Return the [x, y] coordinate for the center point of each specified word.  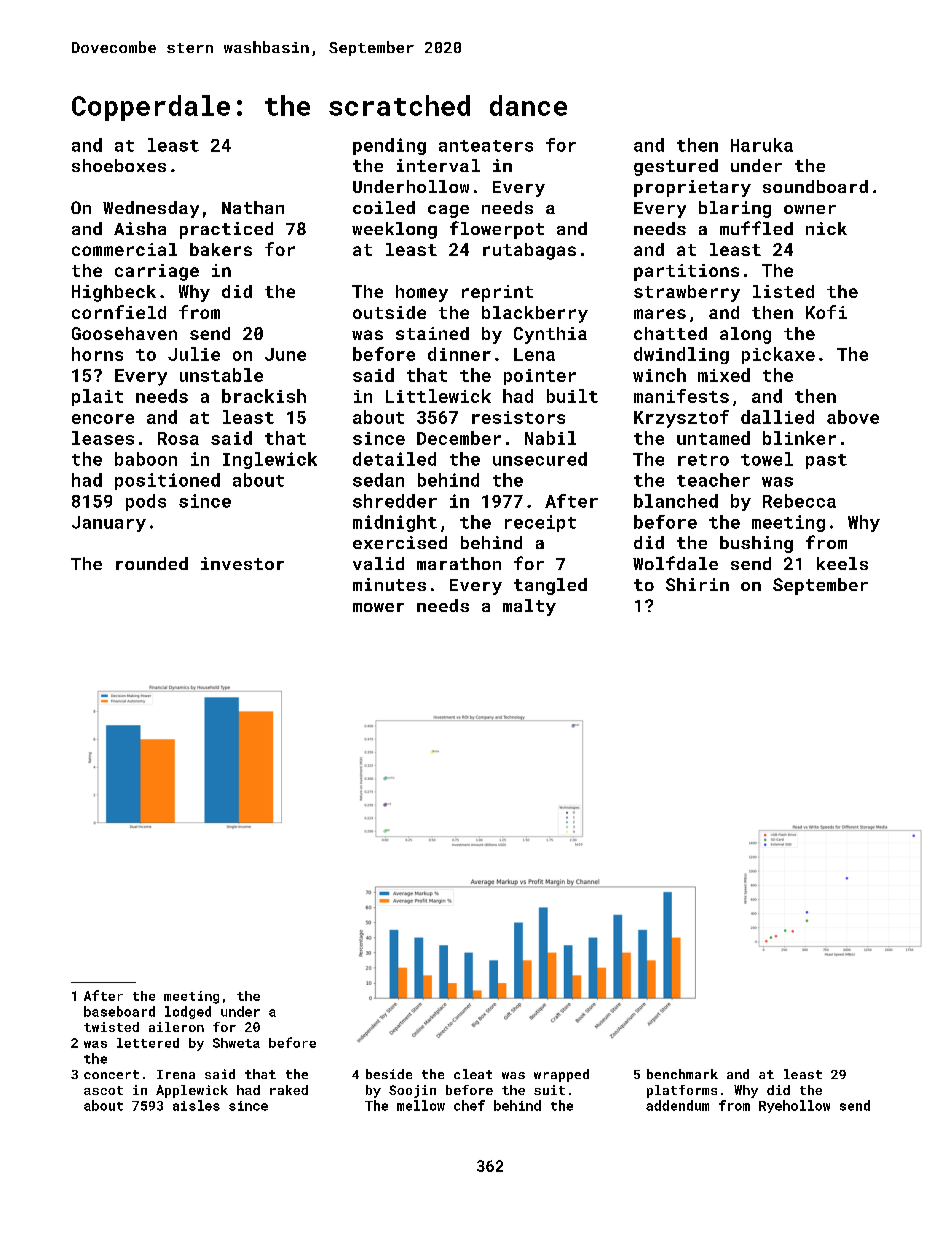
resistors [518, 417]
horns [97, 354]
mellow [421, 1105]
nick [826, 228]
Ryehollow [794, 1106]
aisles [196, 1105]
